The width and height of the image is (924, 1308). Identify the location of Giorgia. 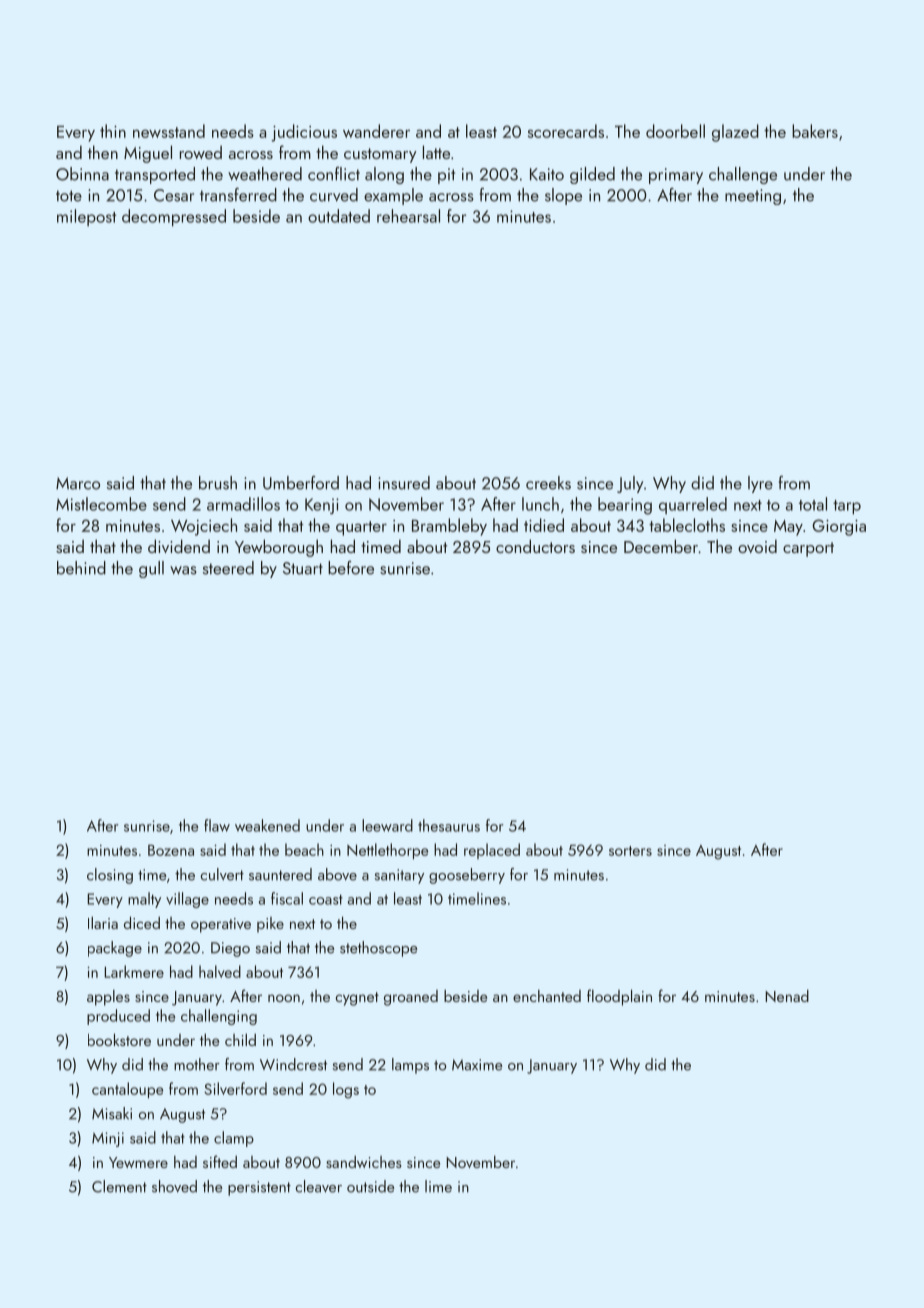
(839, 527).
